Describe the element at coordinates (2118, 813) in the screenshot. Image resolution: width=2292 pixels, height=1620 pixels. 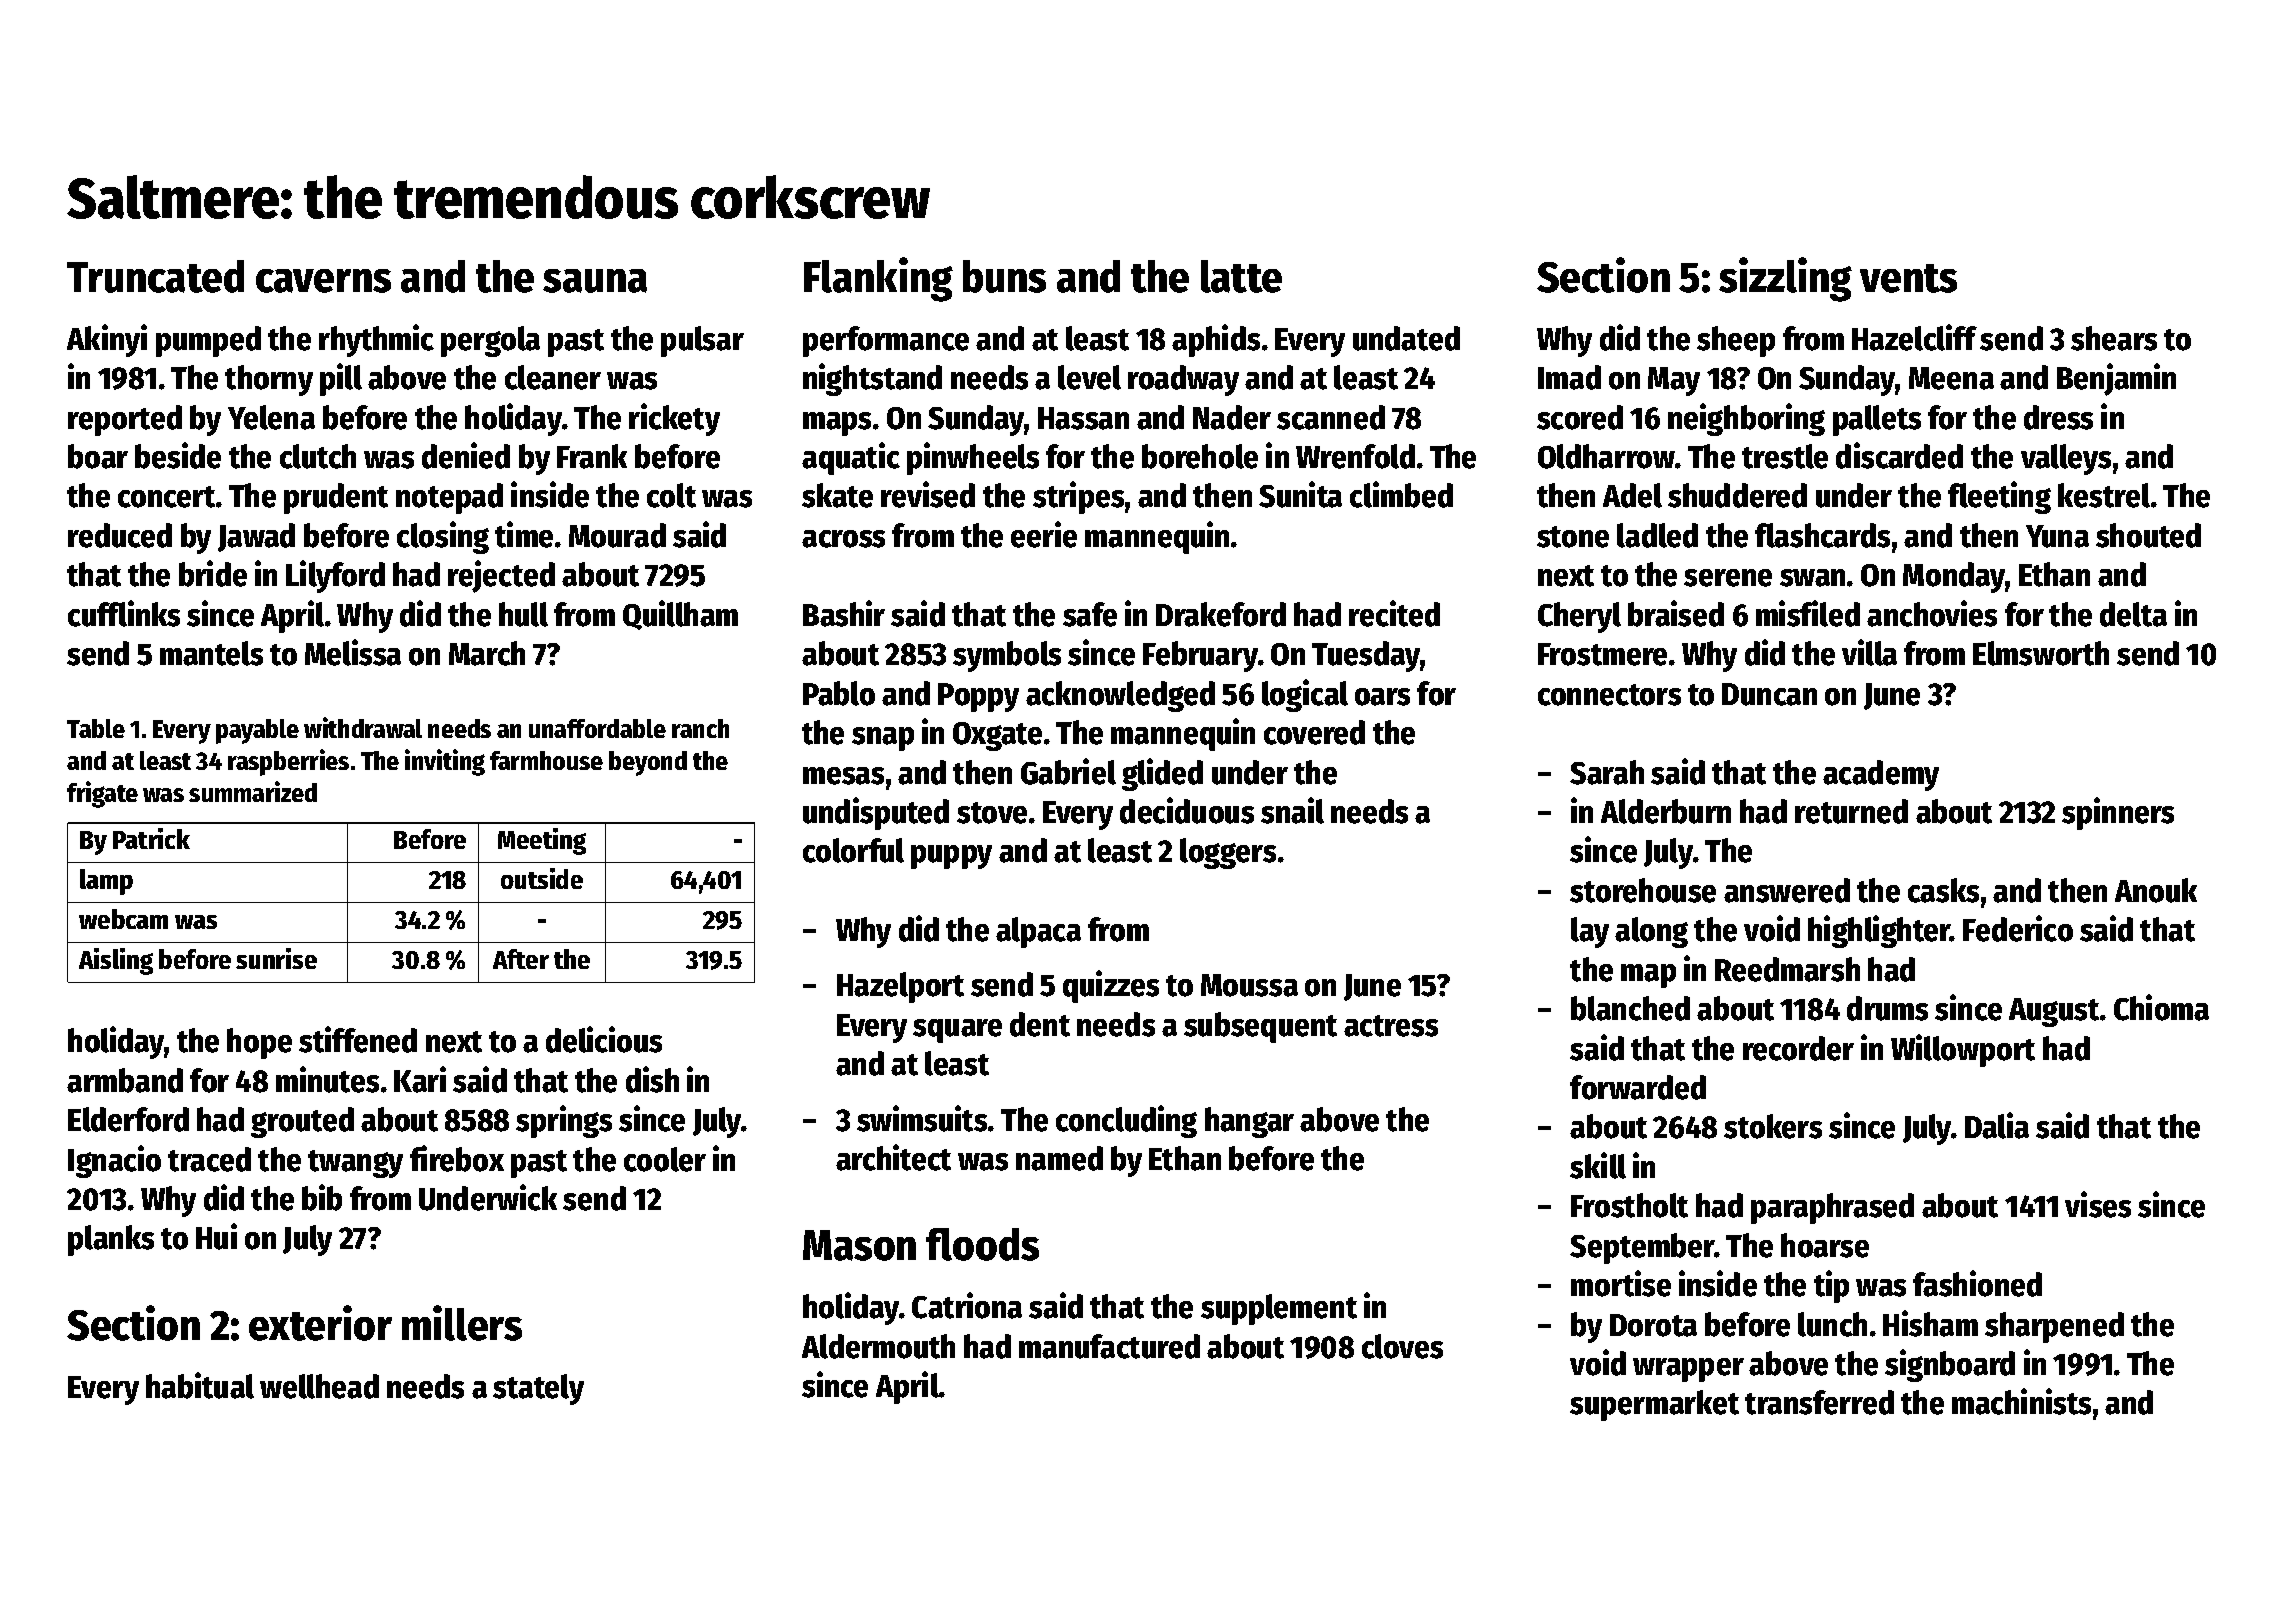
I see `spinners` at that location.
